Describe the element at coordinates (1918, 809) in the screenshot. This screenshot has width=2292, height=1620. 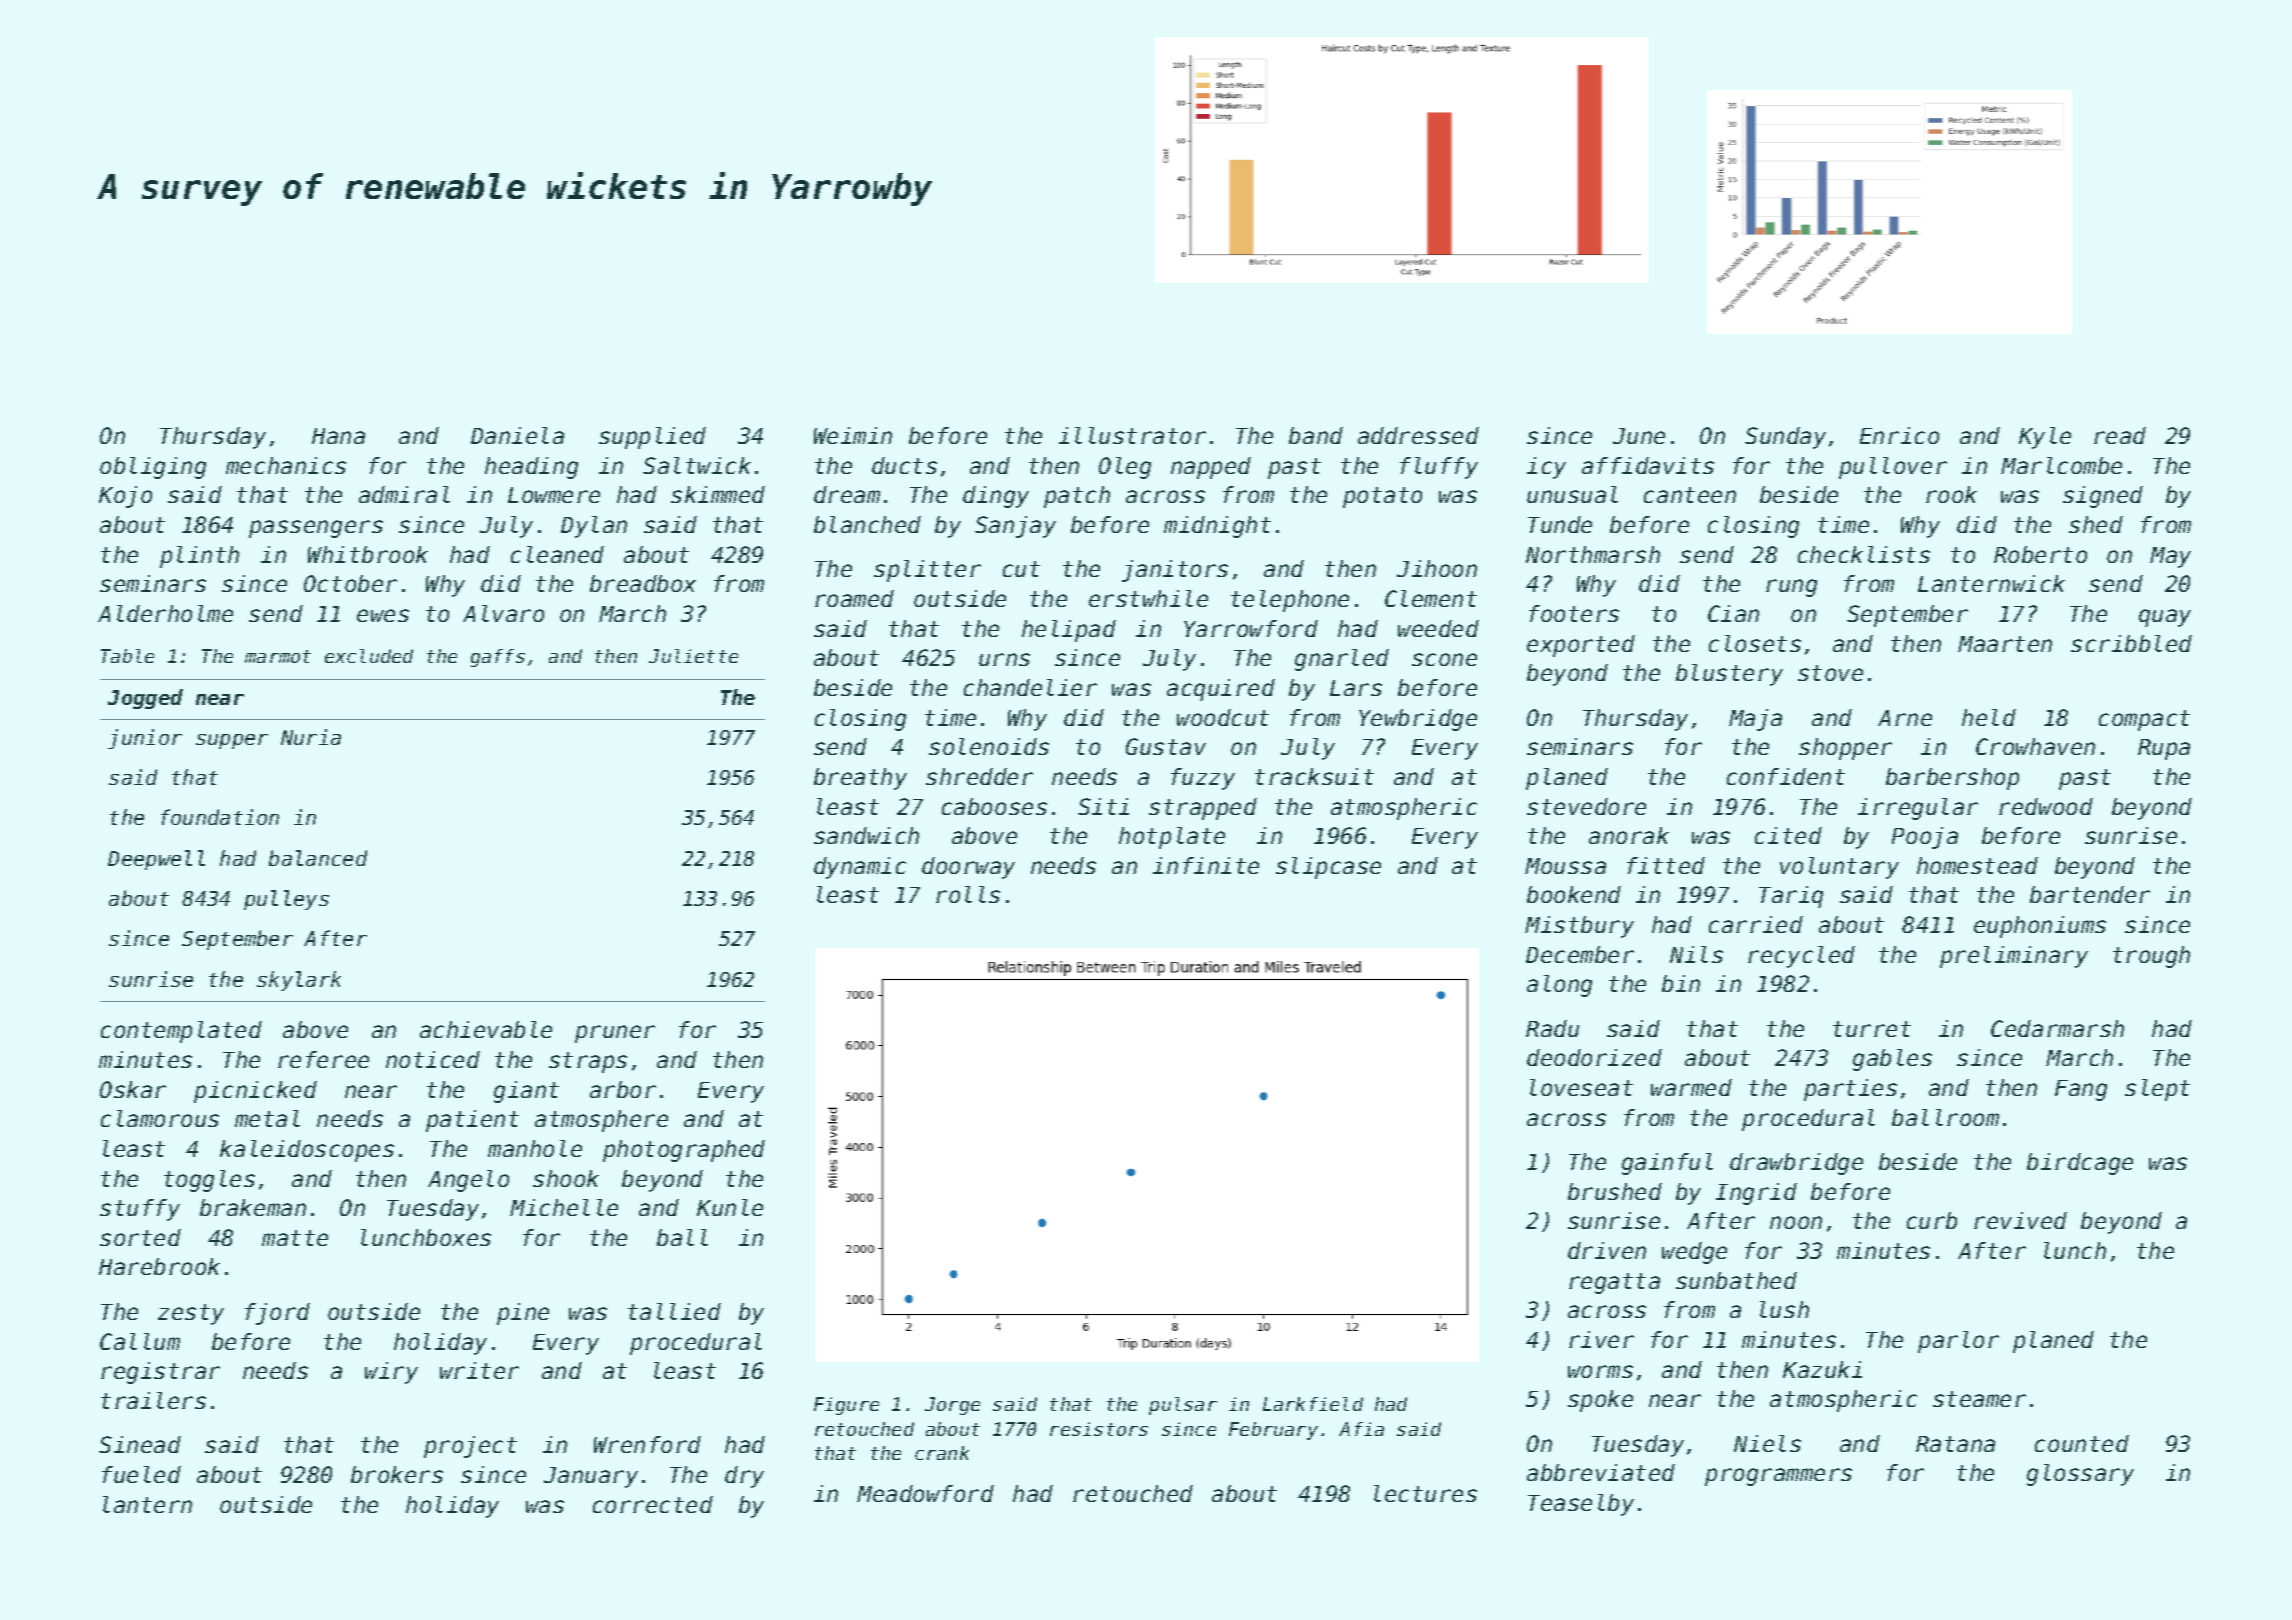
I see `irregular` at that location.
